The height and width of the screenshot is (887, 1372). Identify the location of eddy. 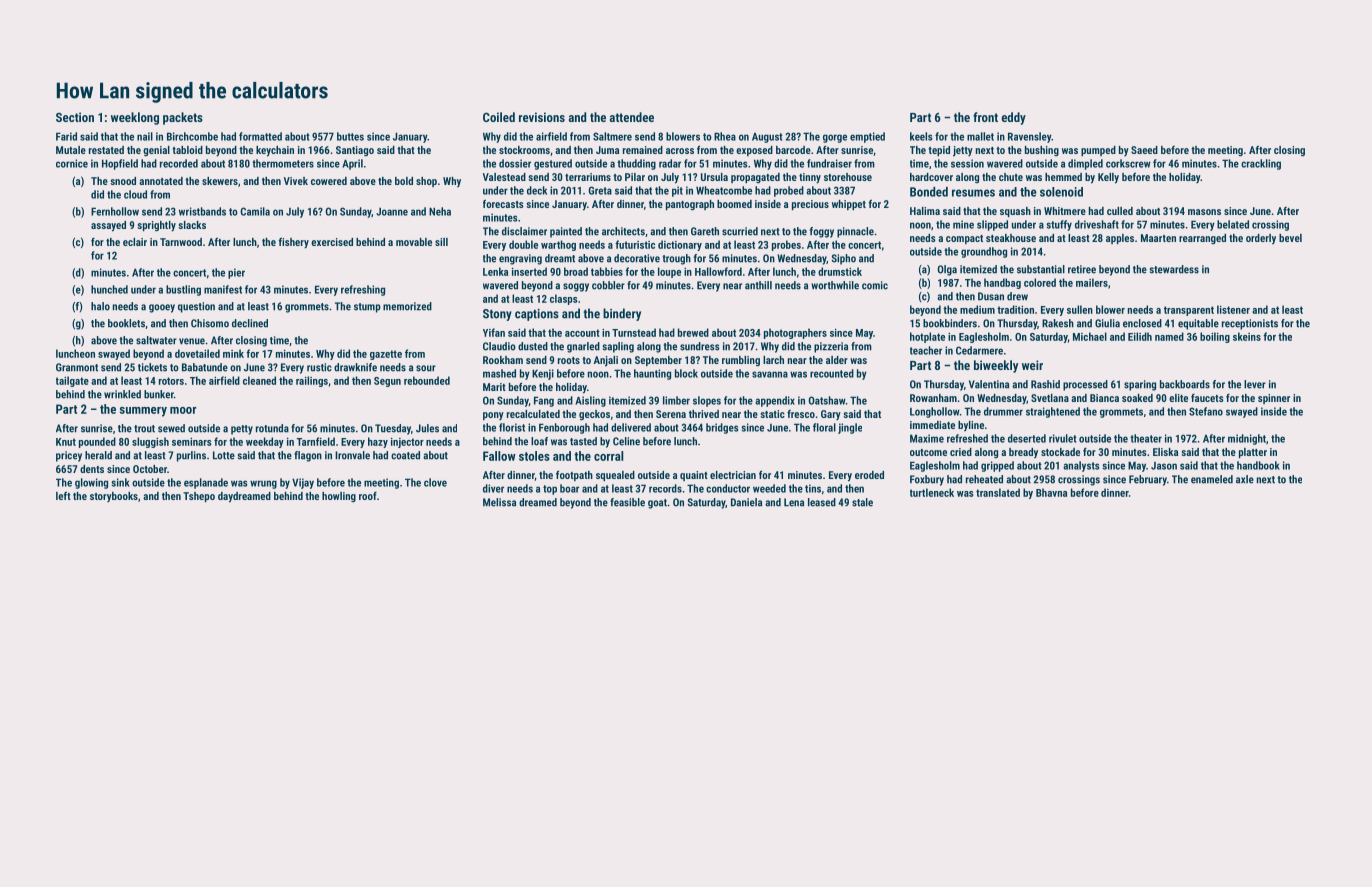
(1013, 118).
